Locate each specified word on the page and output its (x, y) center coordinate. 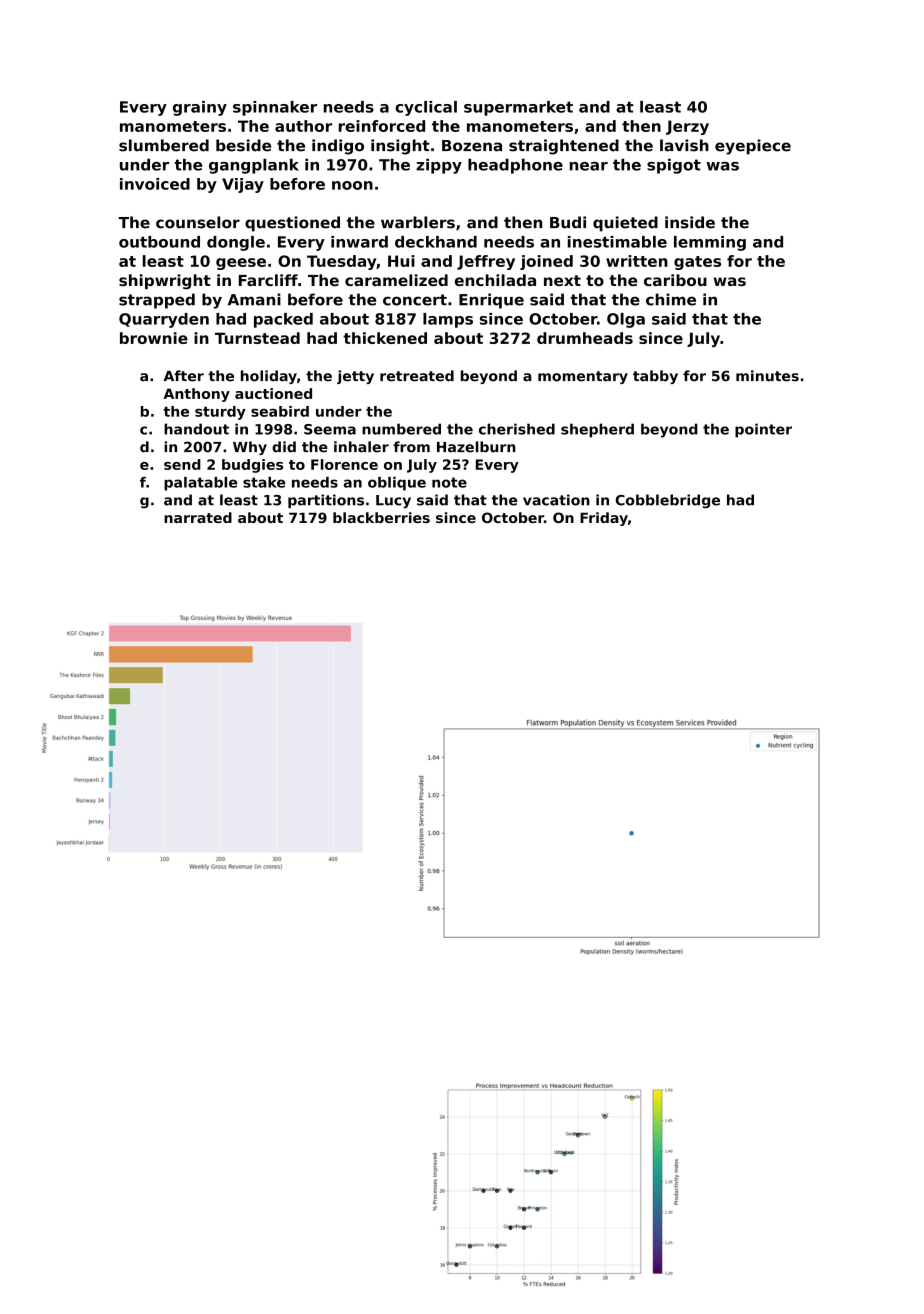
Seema (330, 429)
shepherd (597, 430)
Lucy (393, 502)
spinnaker (275, 108)
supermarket (518, 108)
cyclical (426, 108)
